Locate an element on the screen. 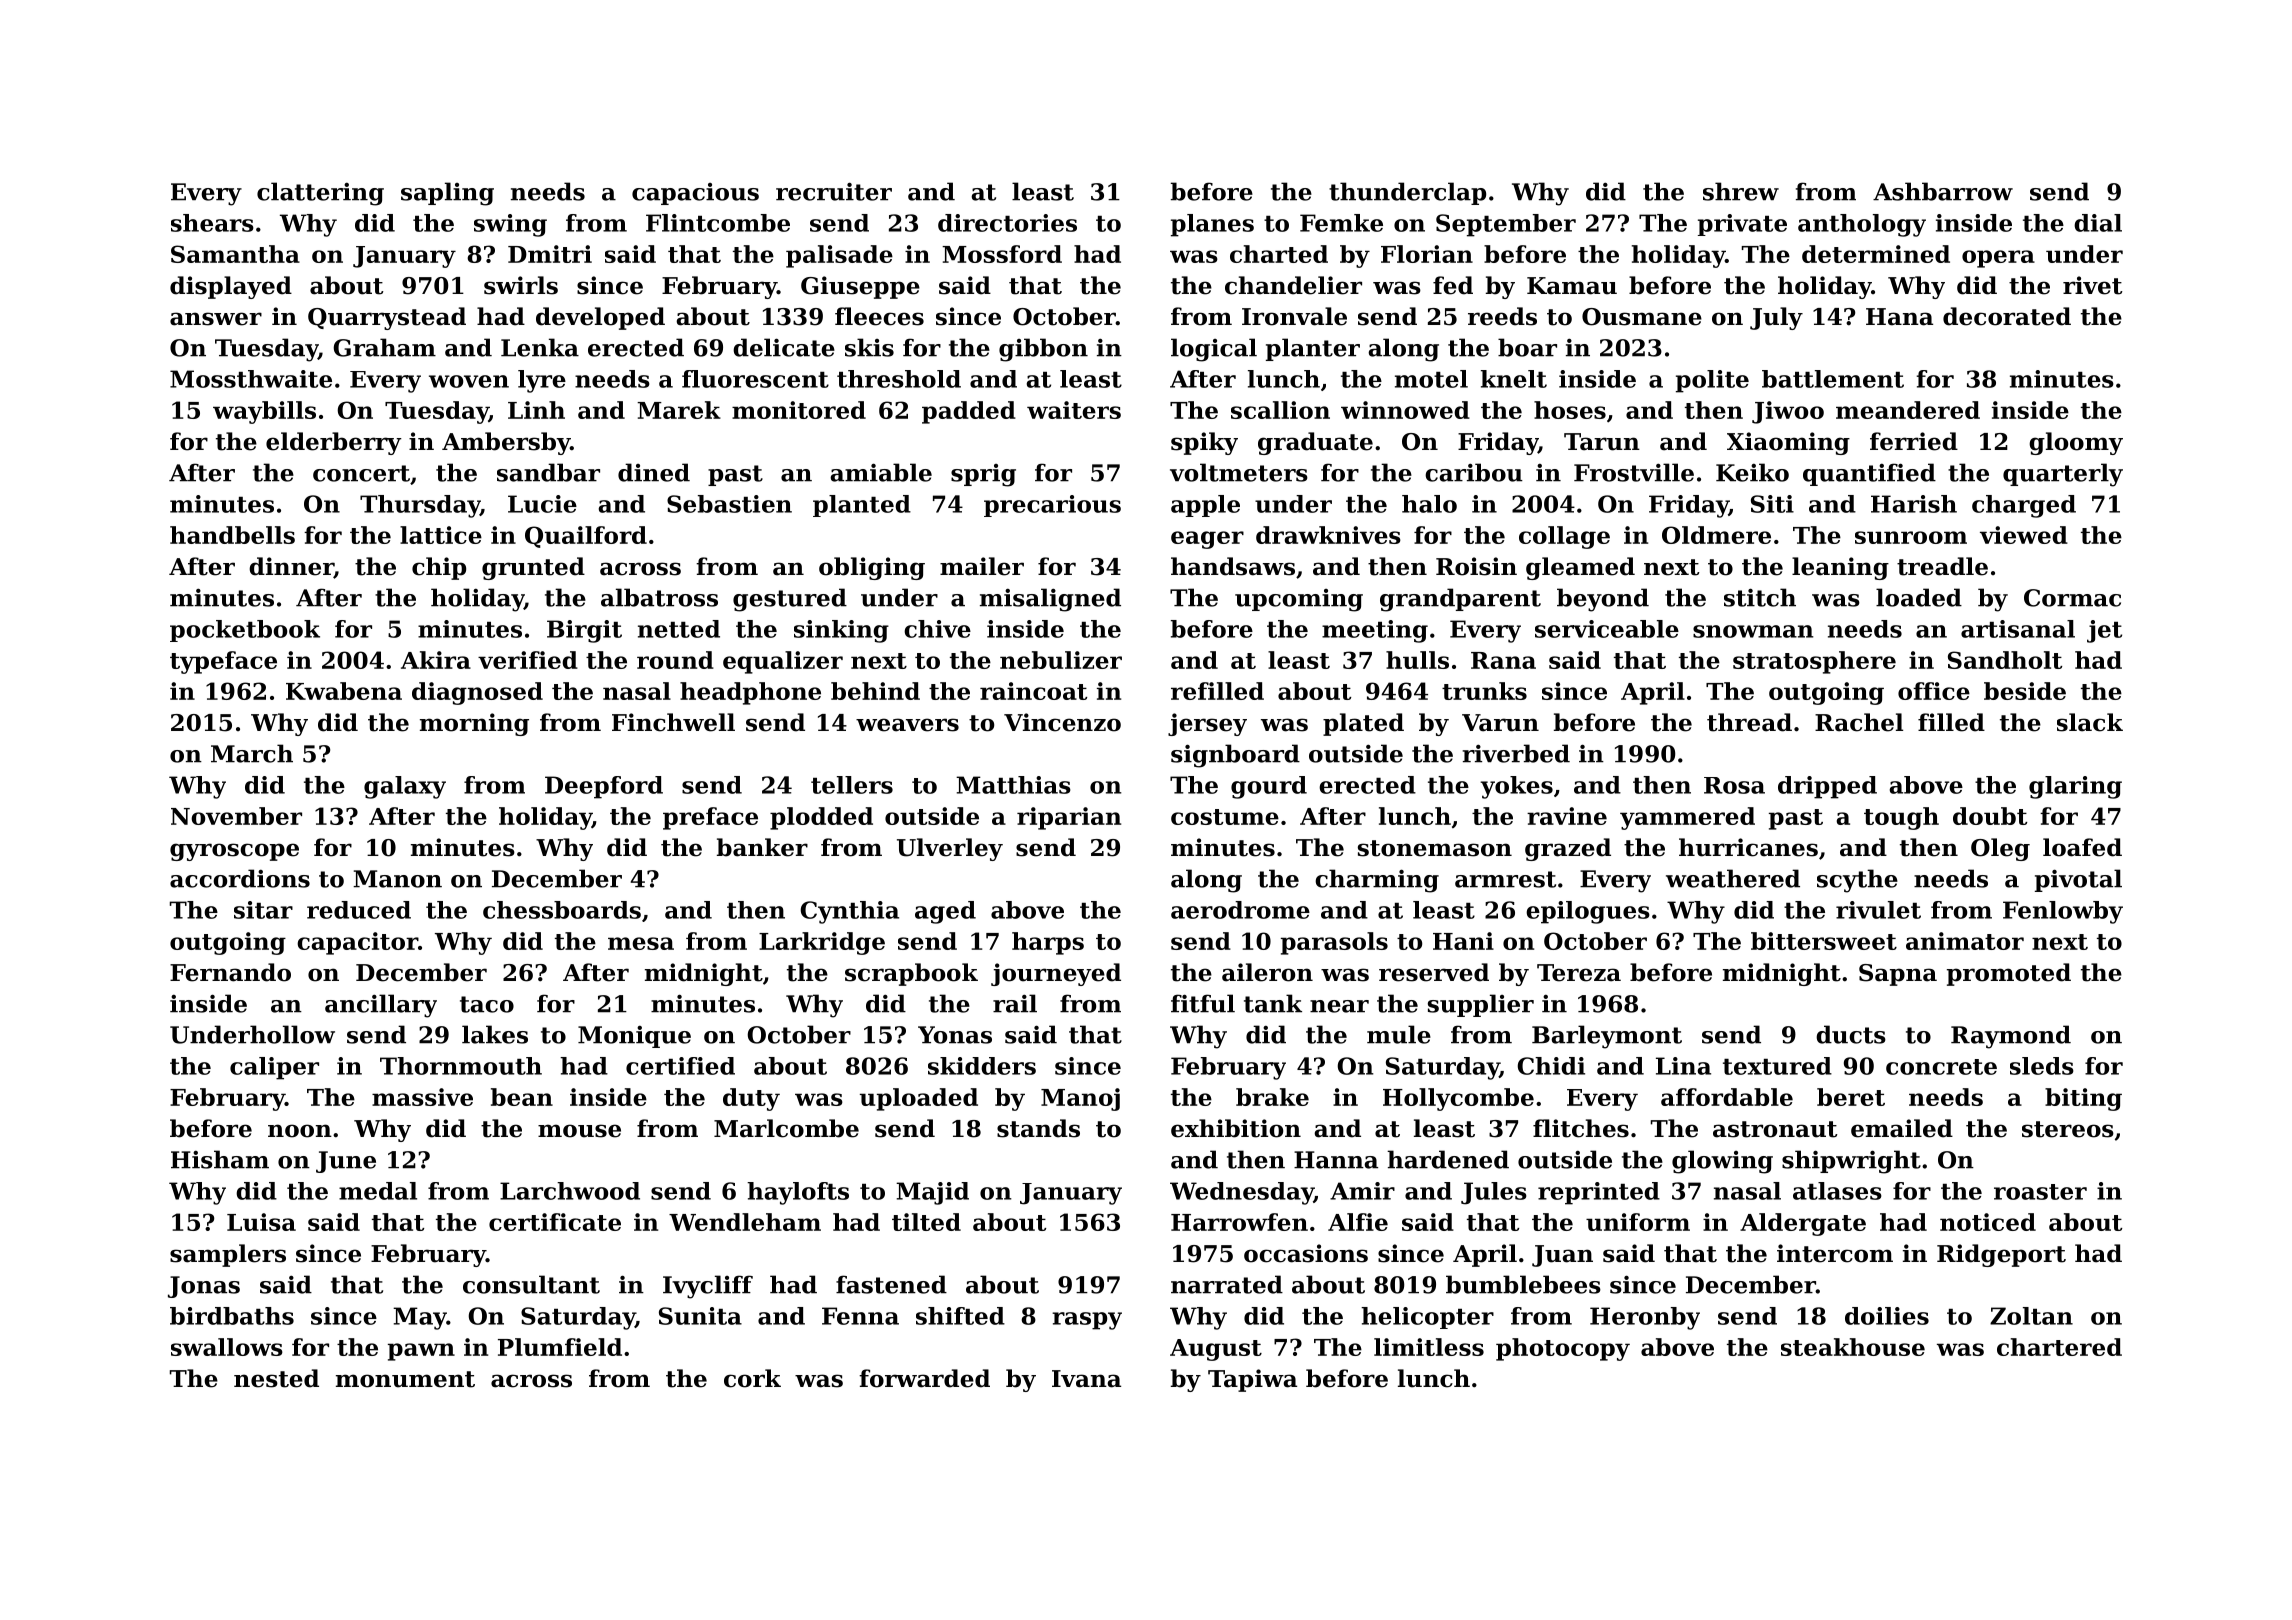  shrew is located at coordinates (1741, 191).
